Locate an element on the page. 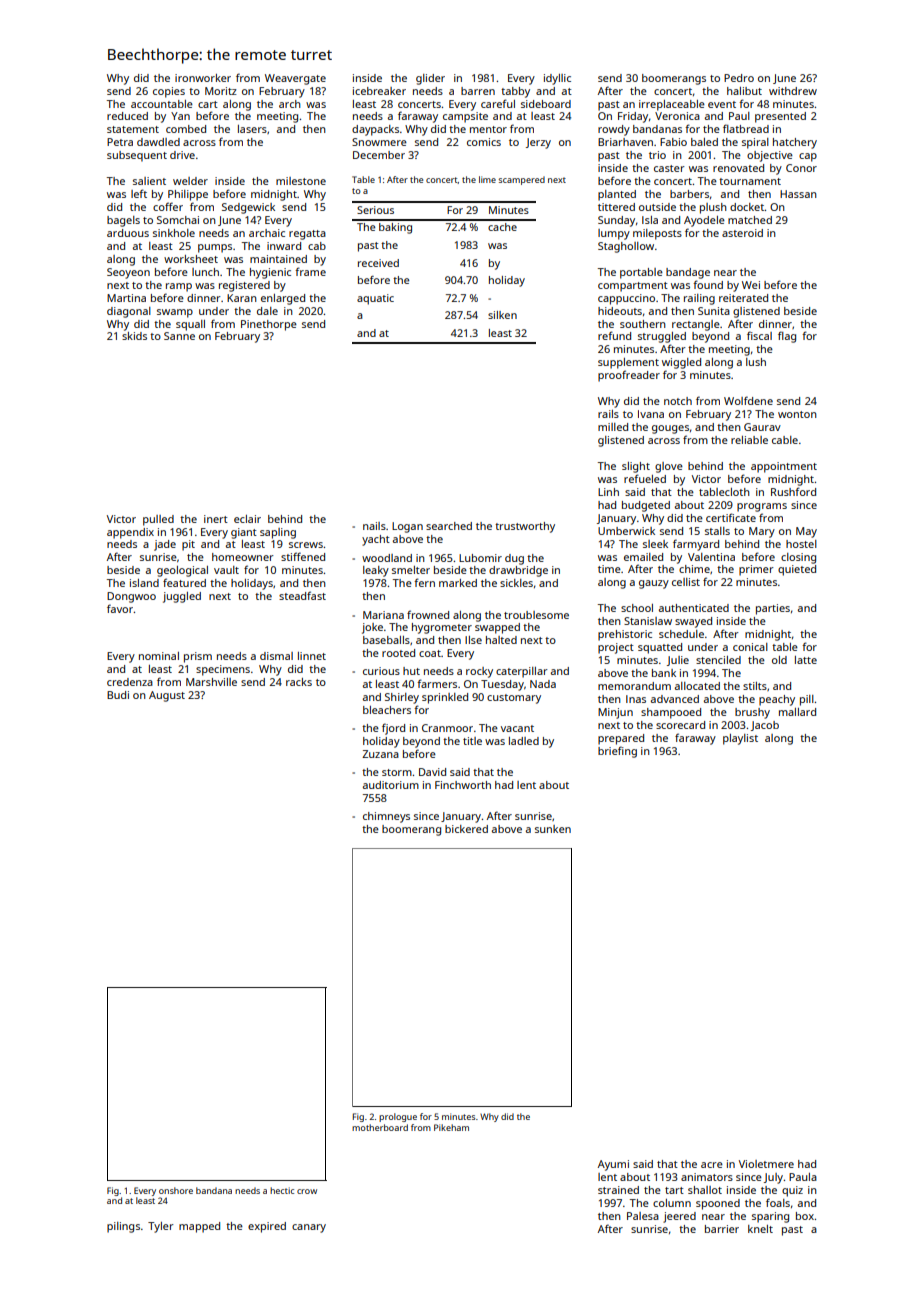 This image has height=1308, width=924. onshore is located at coordinates (176, 1190).
